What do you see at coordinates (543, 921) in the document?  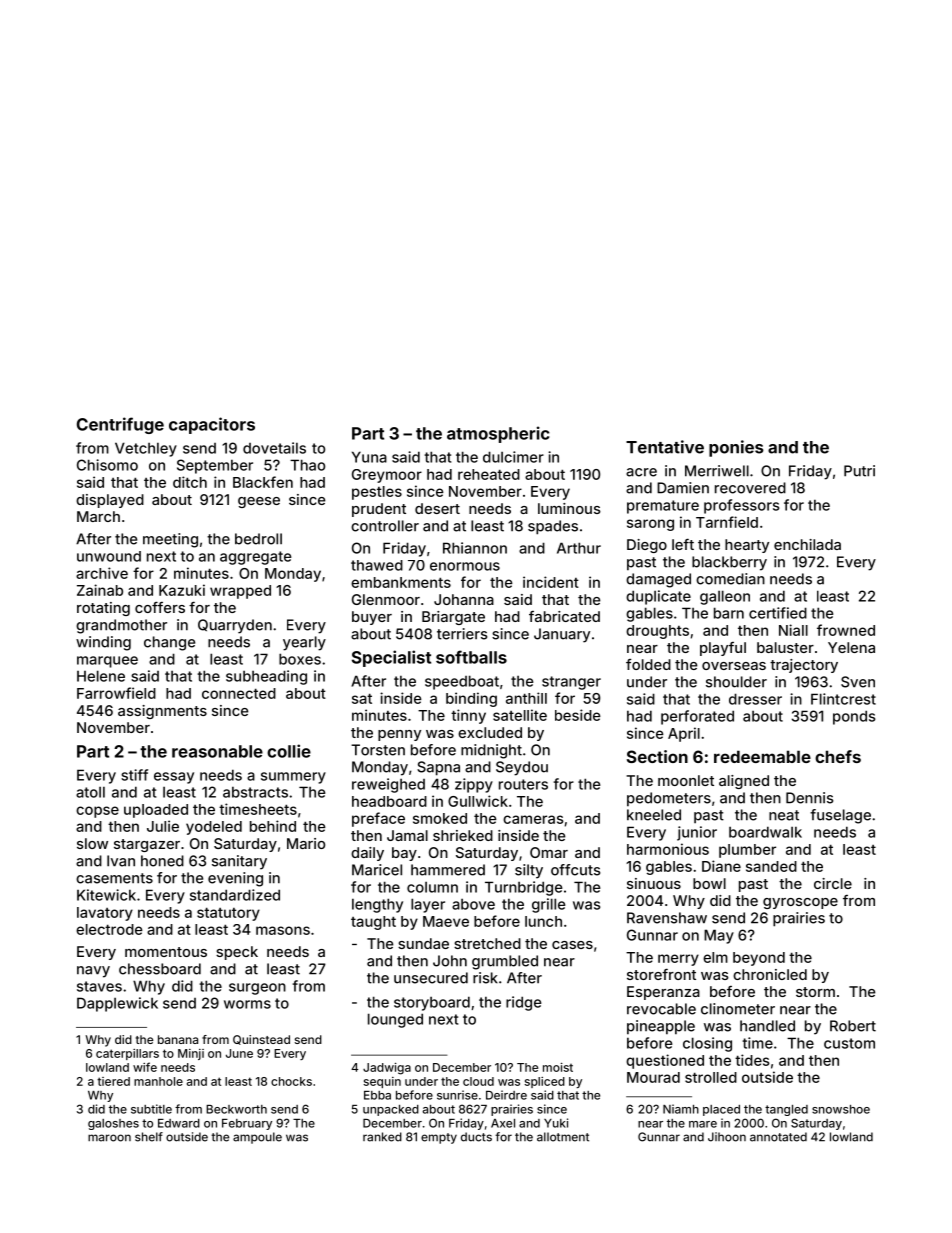 I see `lunch` at bounding box center [543, 921].
